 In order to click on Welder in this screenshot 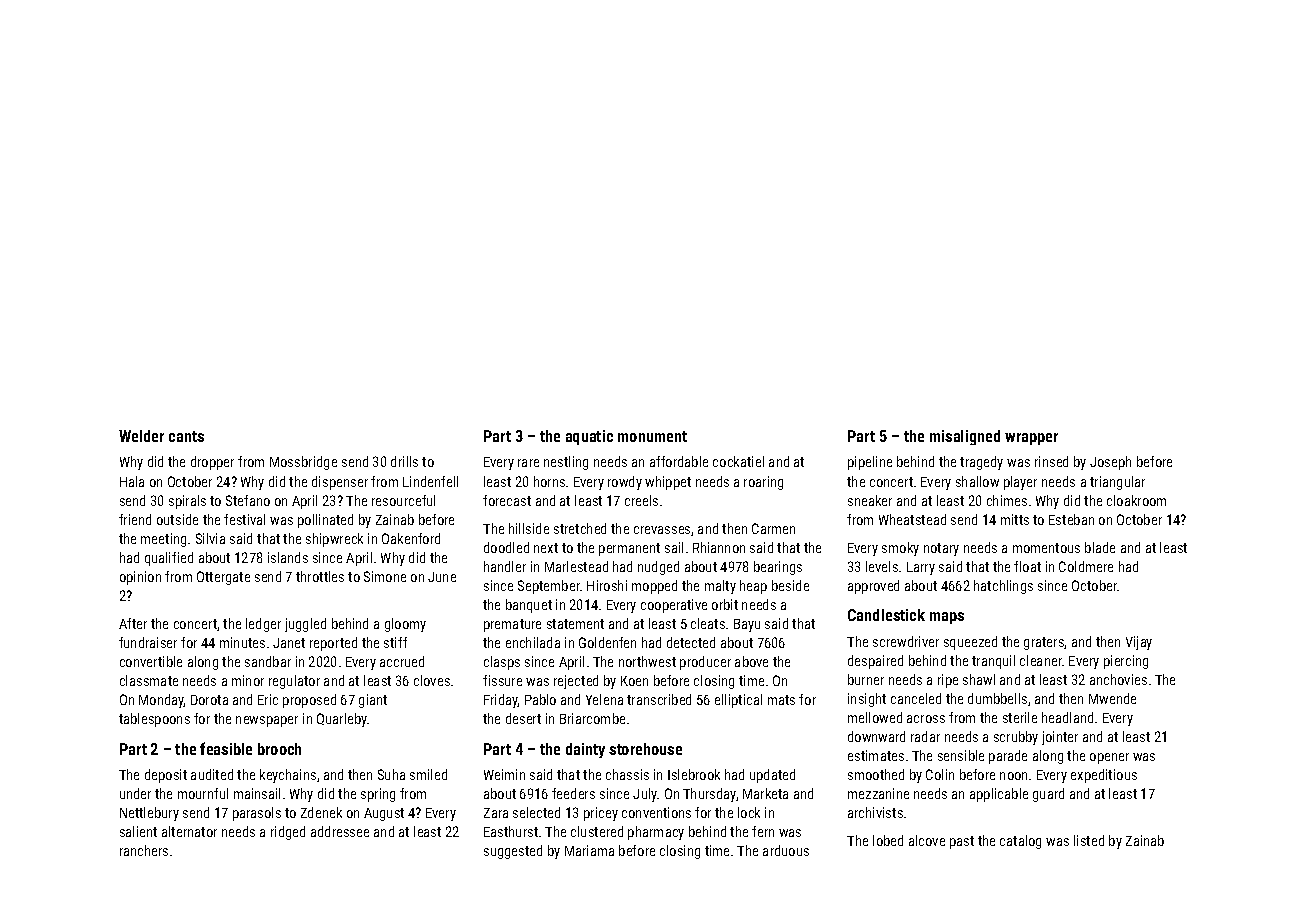, I will do `click(141, 436)`.
